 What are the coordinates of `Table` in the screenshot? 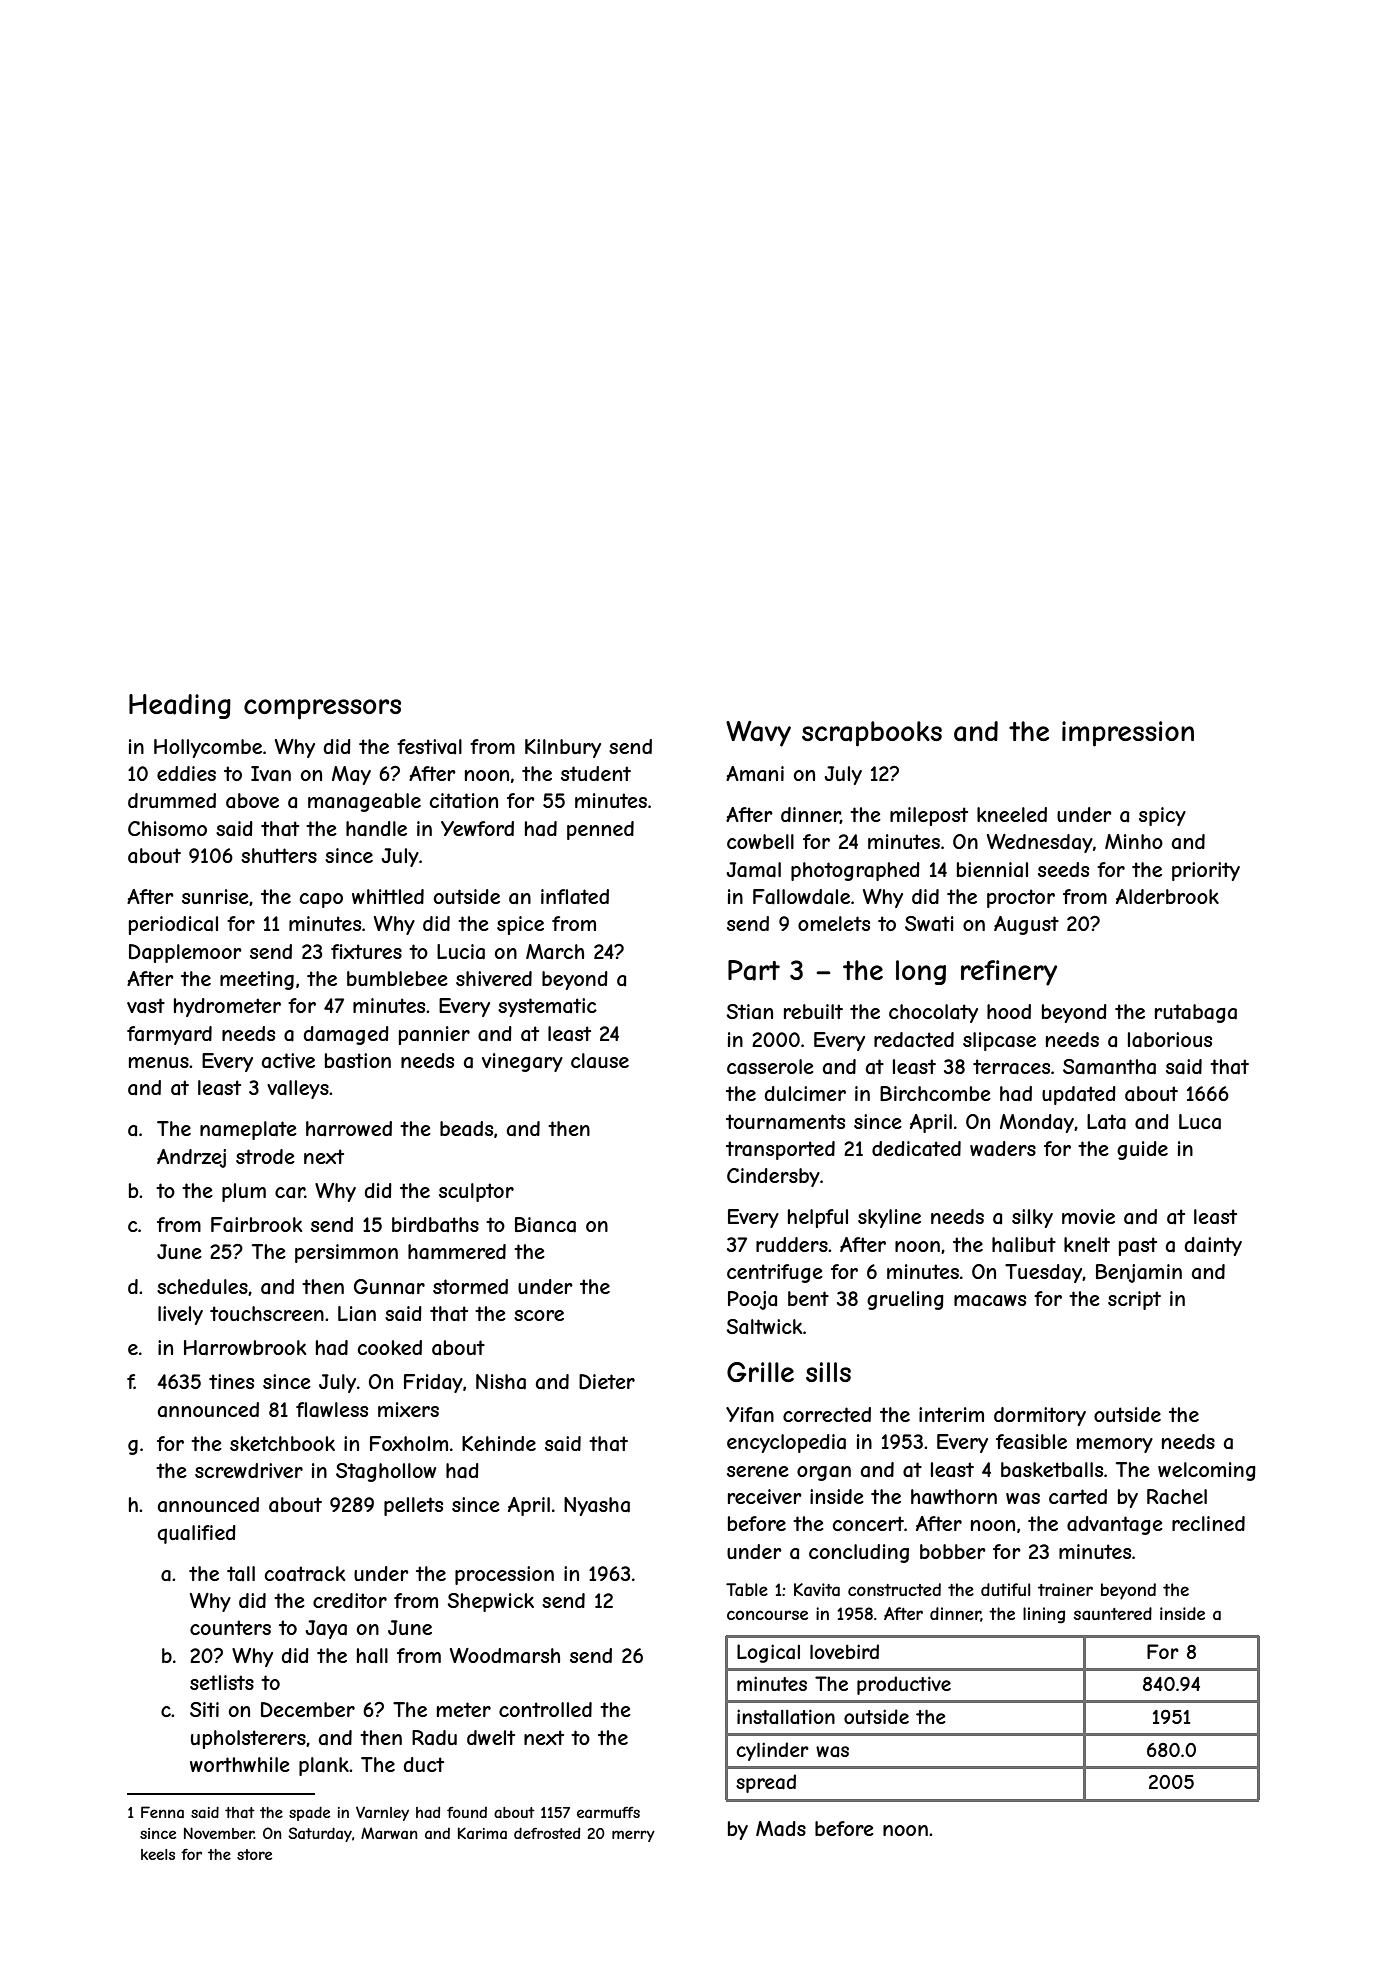 It's located at (747, 1589).
